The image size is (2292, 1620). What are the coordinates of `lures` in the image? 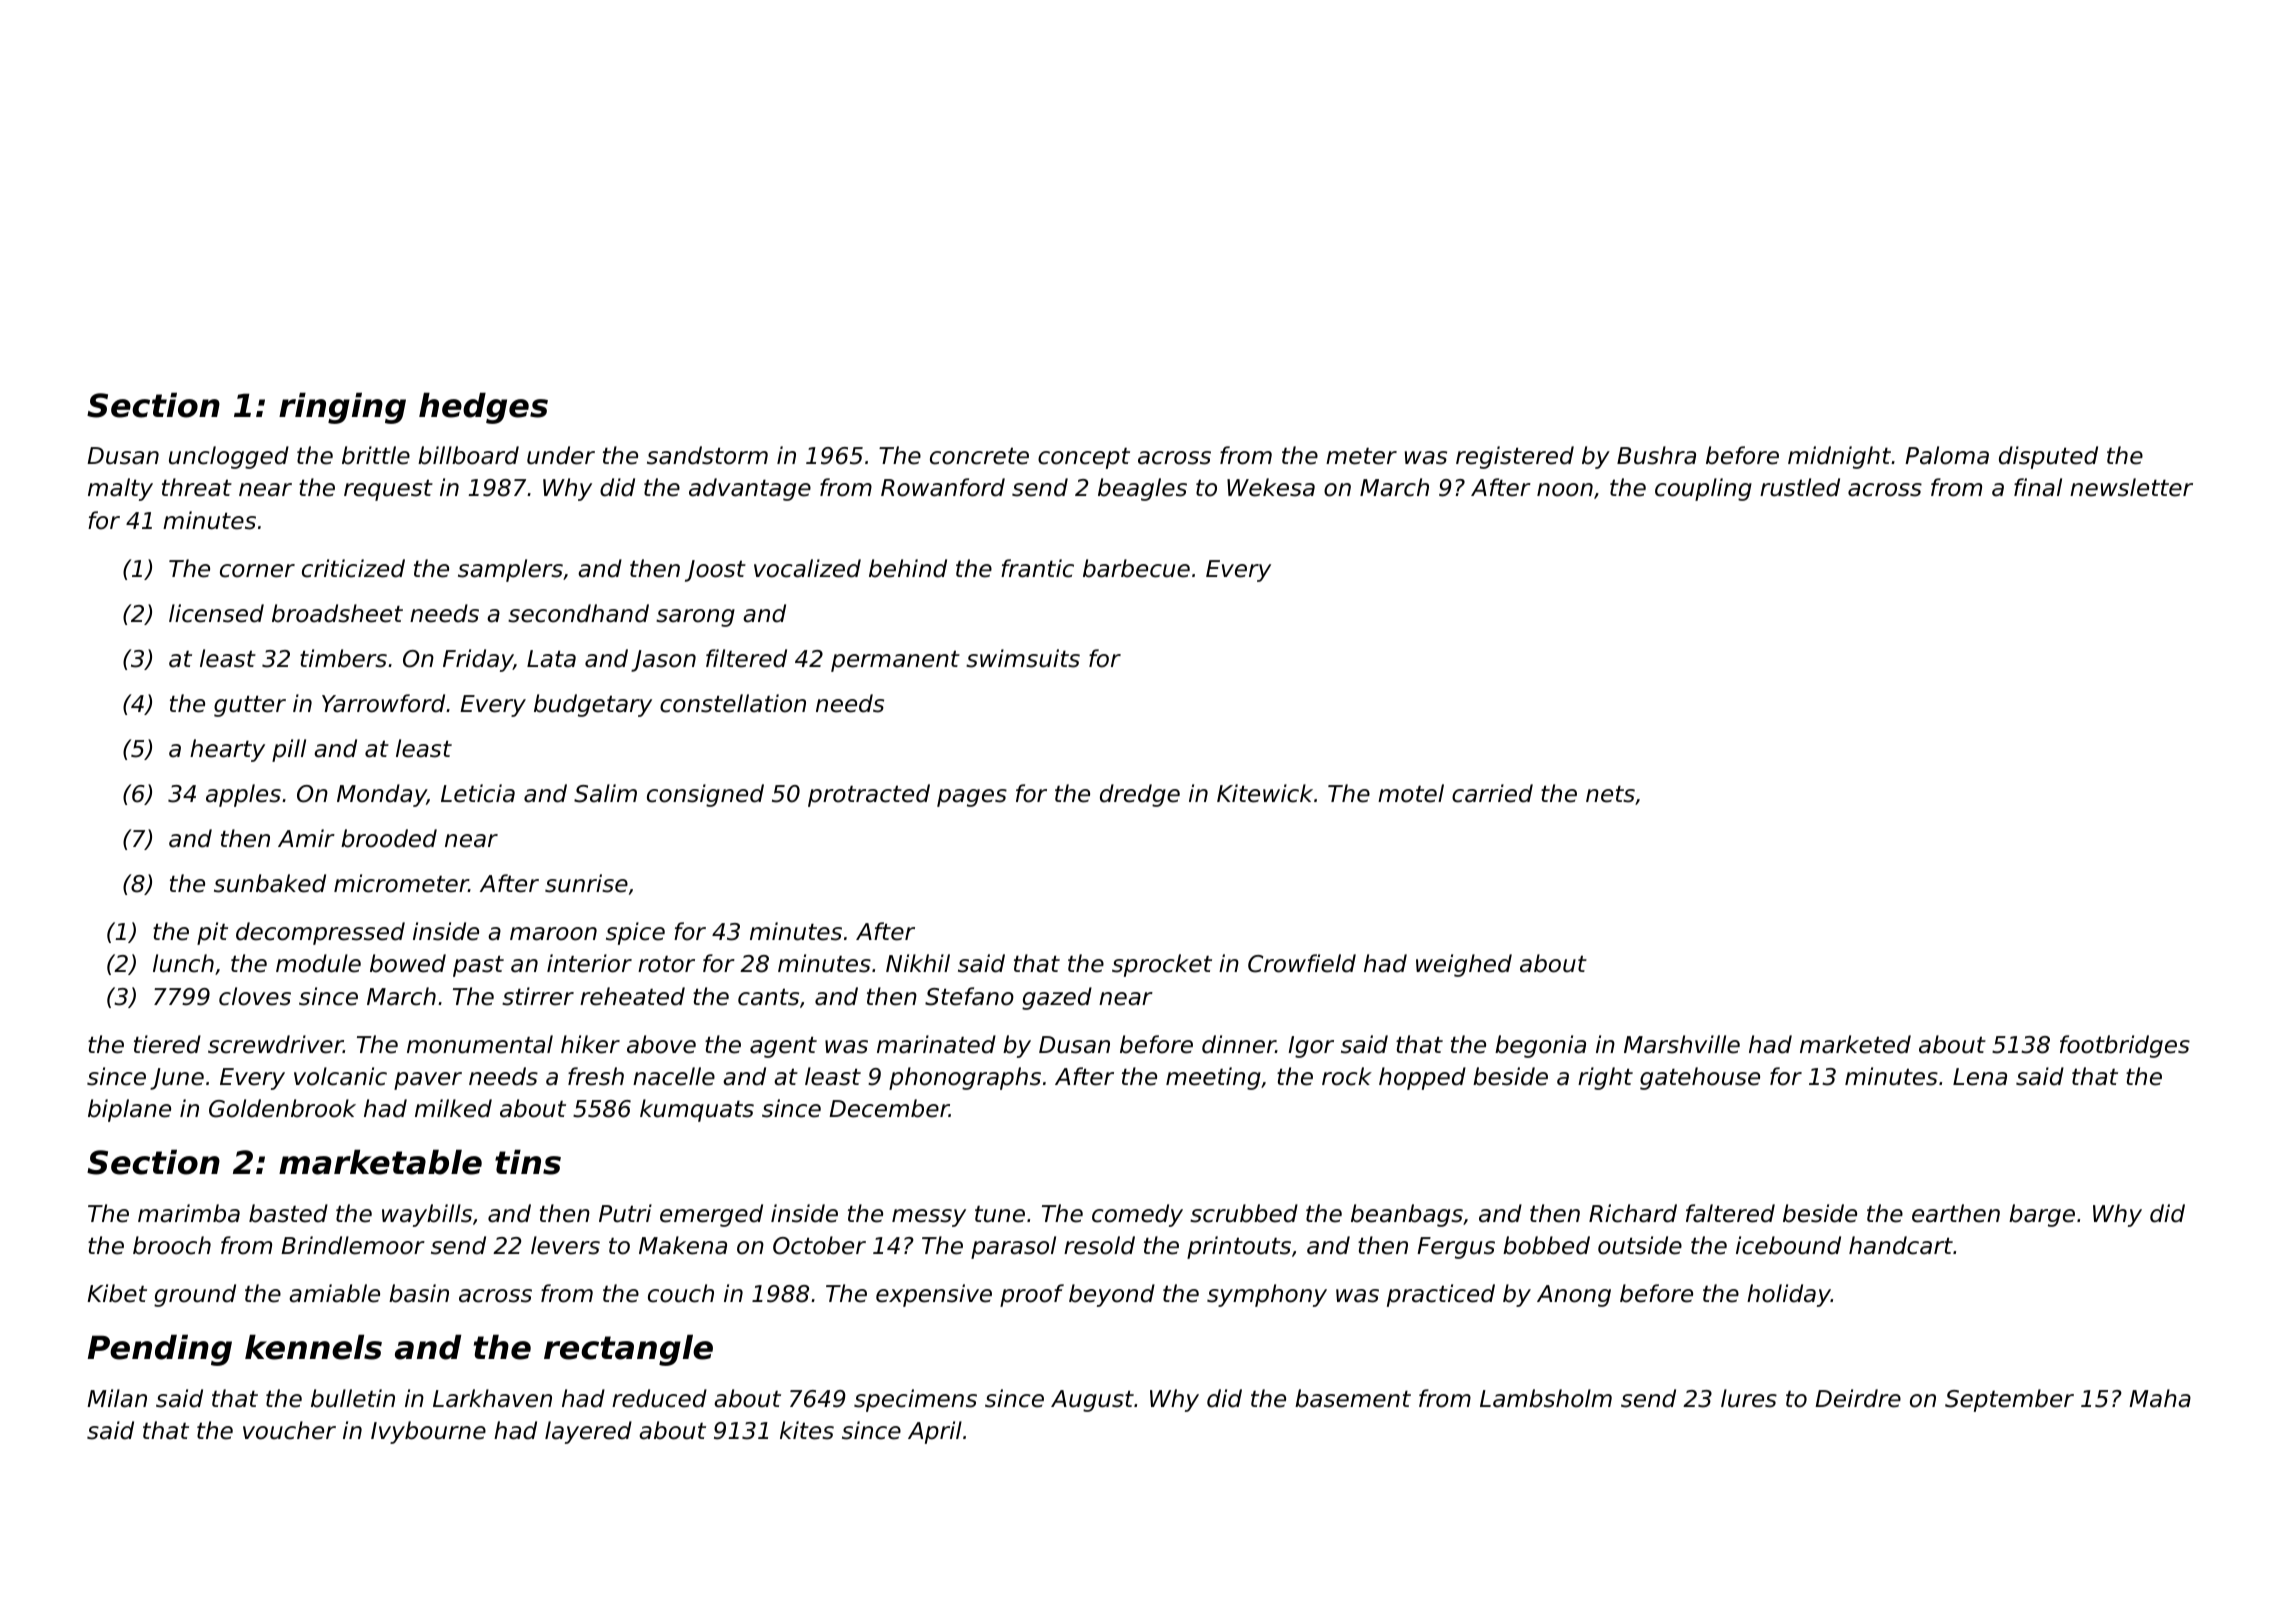 It's located at (1749, 1398).
